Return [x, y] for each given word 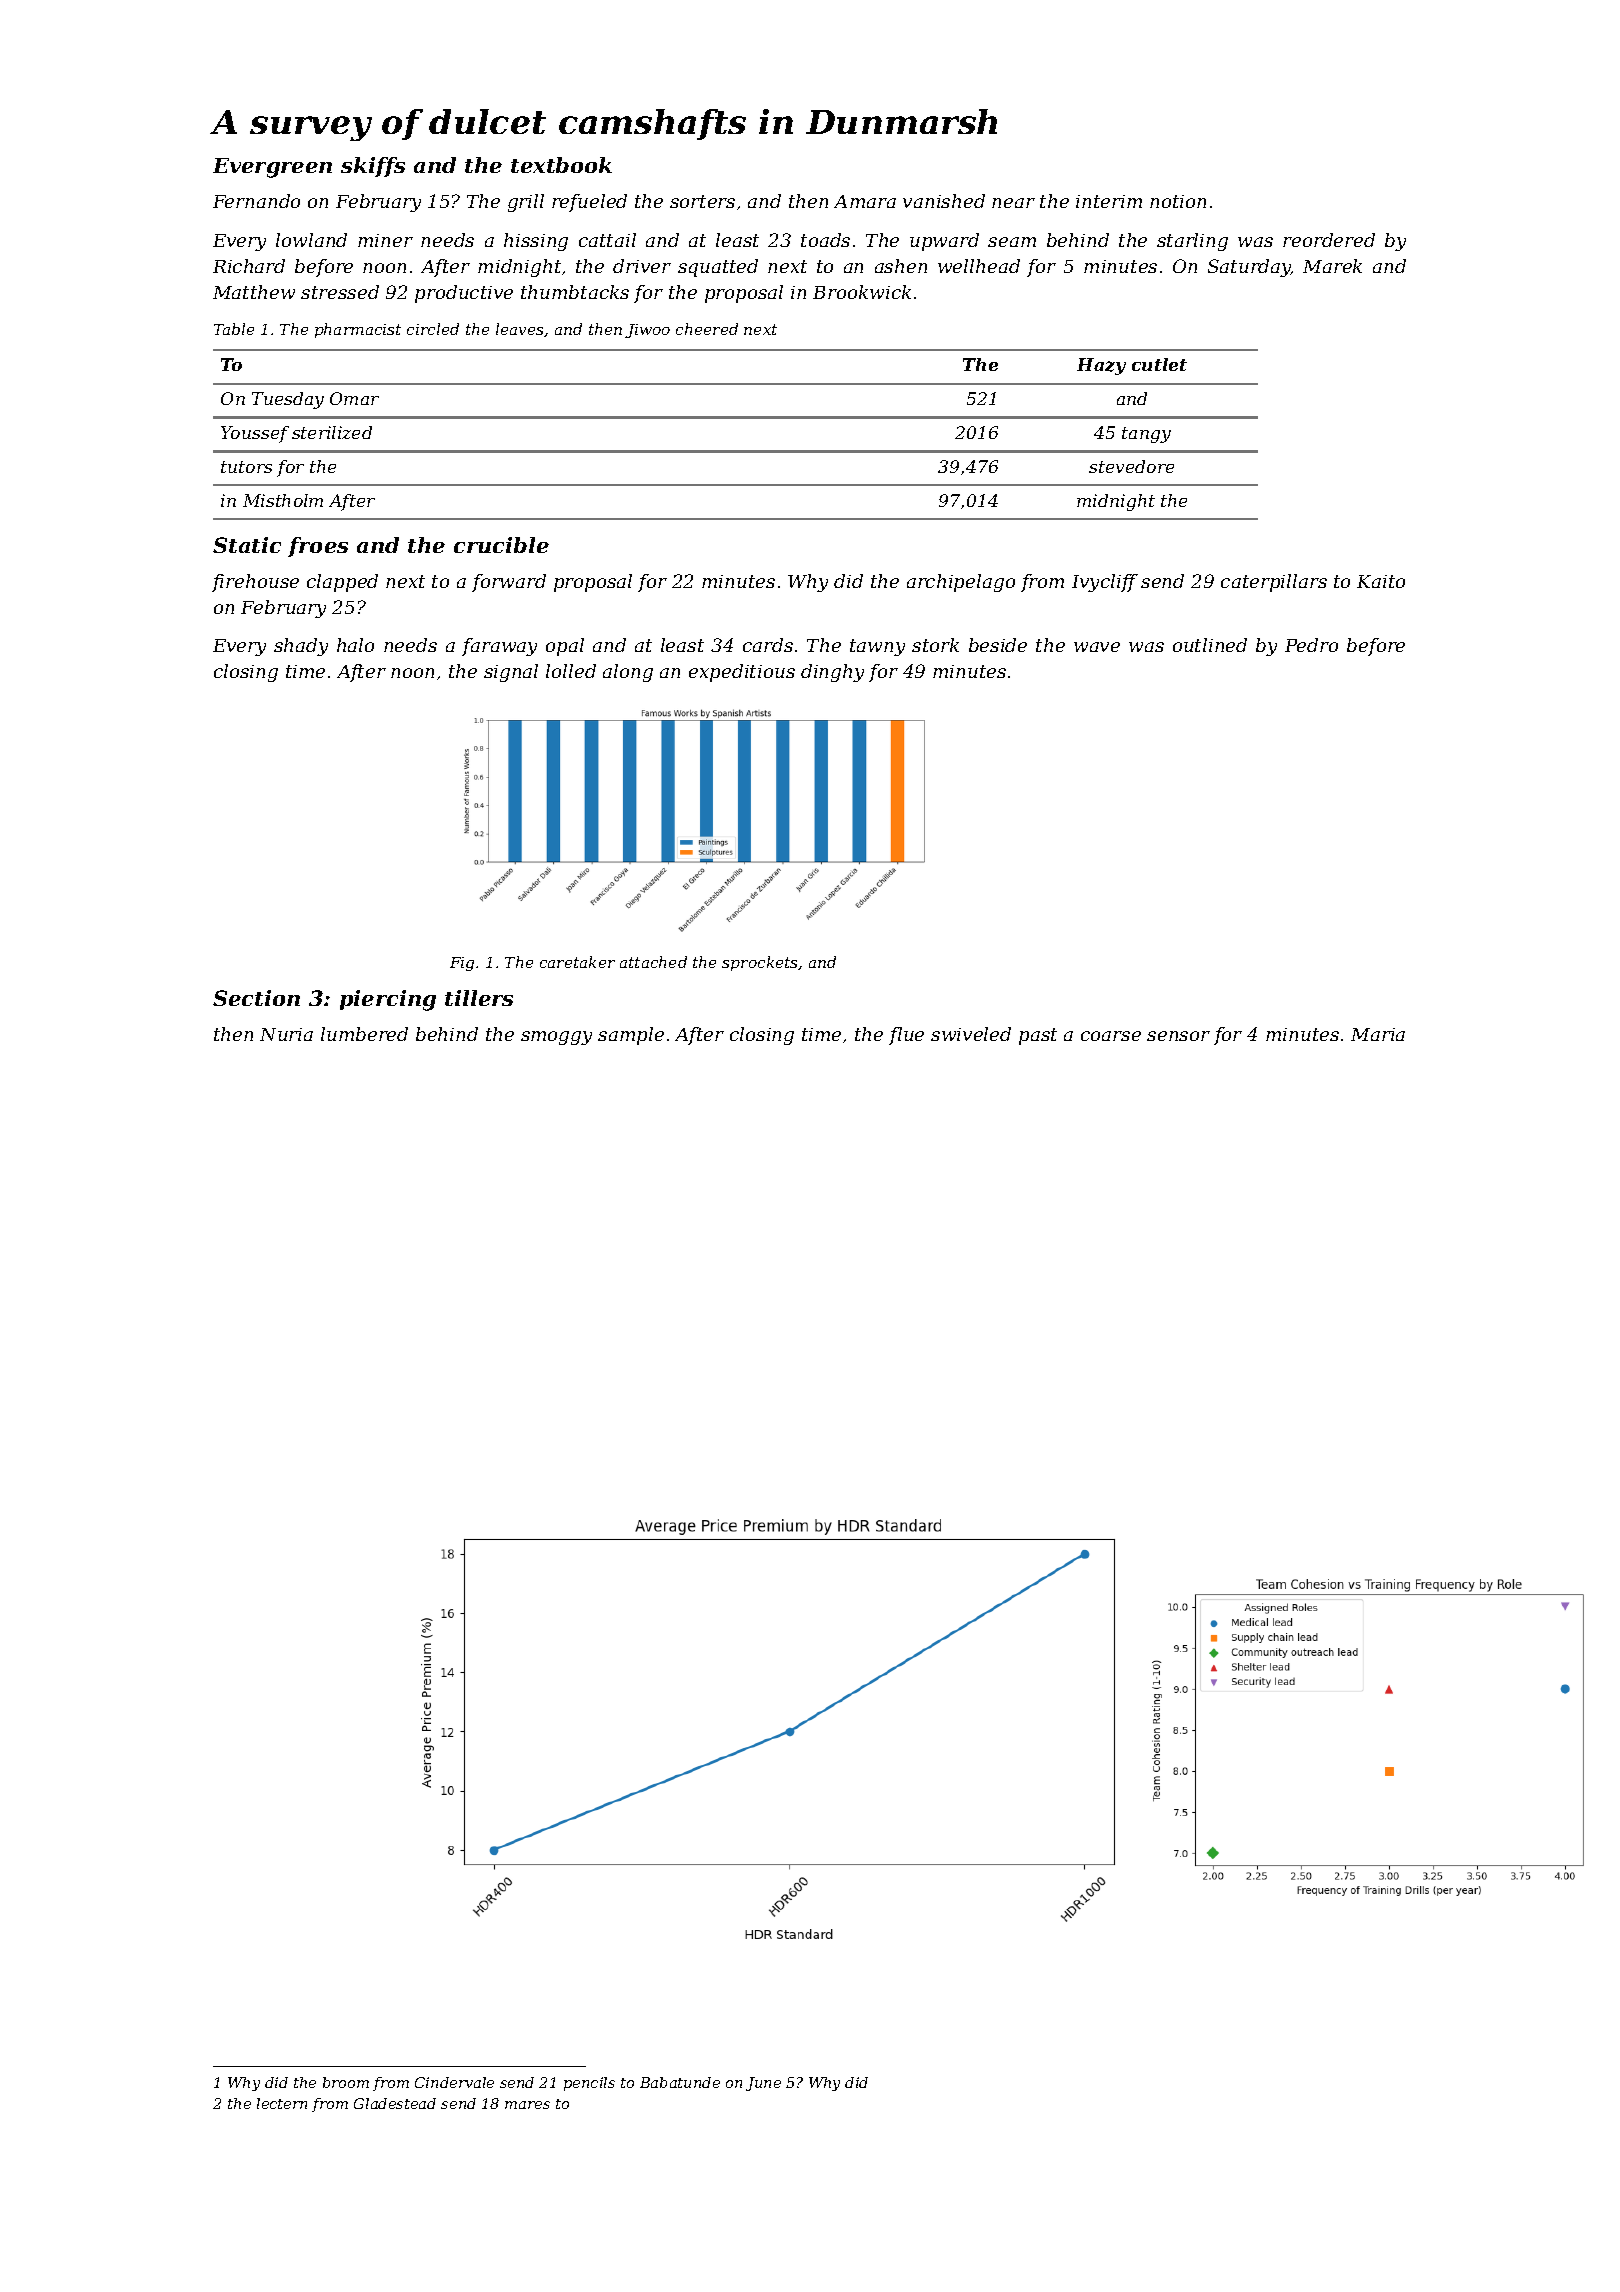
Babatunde [680, 2082]
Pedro [1311, 645]
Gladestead [395, 2103]
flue [906, 1036]
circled [433, 329]
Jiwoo [647, 331]
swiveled [971, 1034]
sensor [1178, 1036]
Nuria [286, 1034]
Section [256, 998]
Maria [1378, 1034]
